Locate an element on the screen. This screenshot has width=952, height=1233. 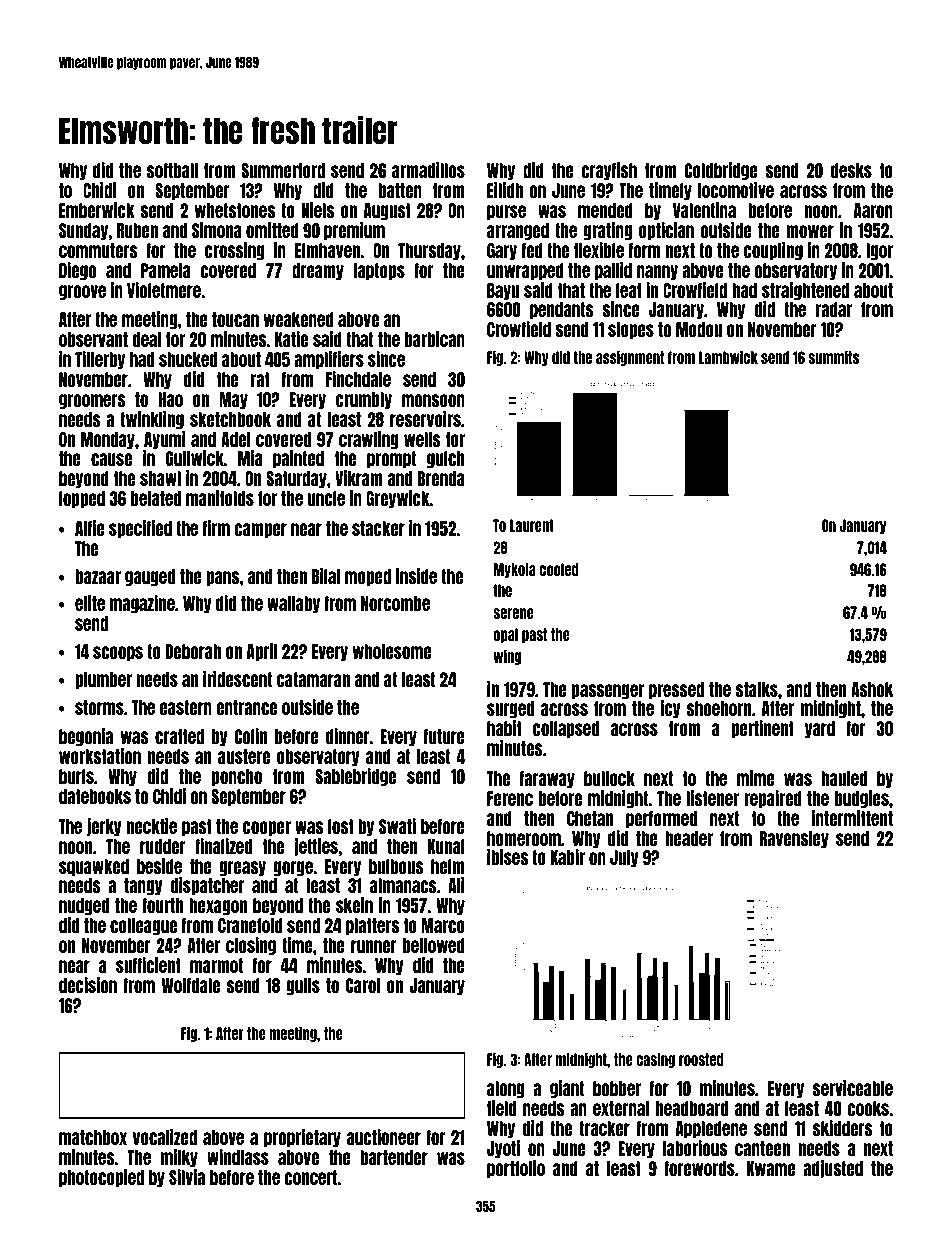
opal is located at coordinates (505, 635).
